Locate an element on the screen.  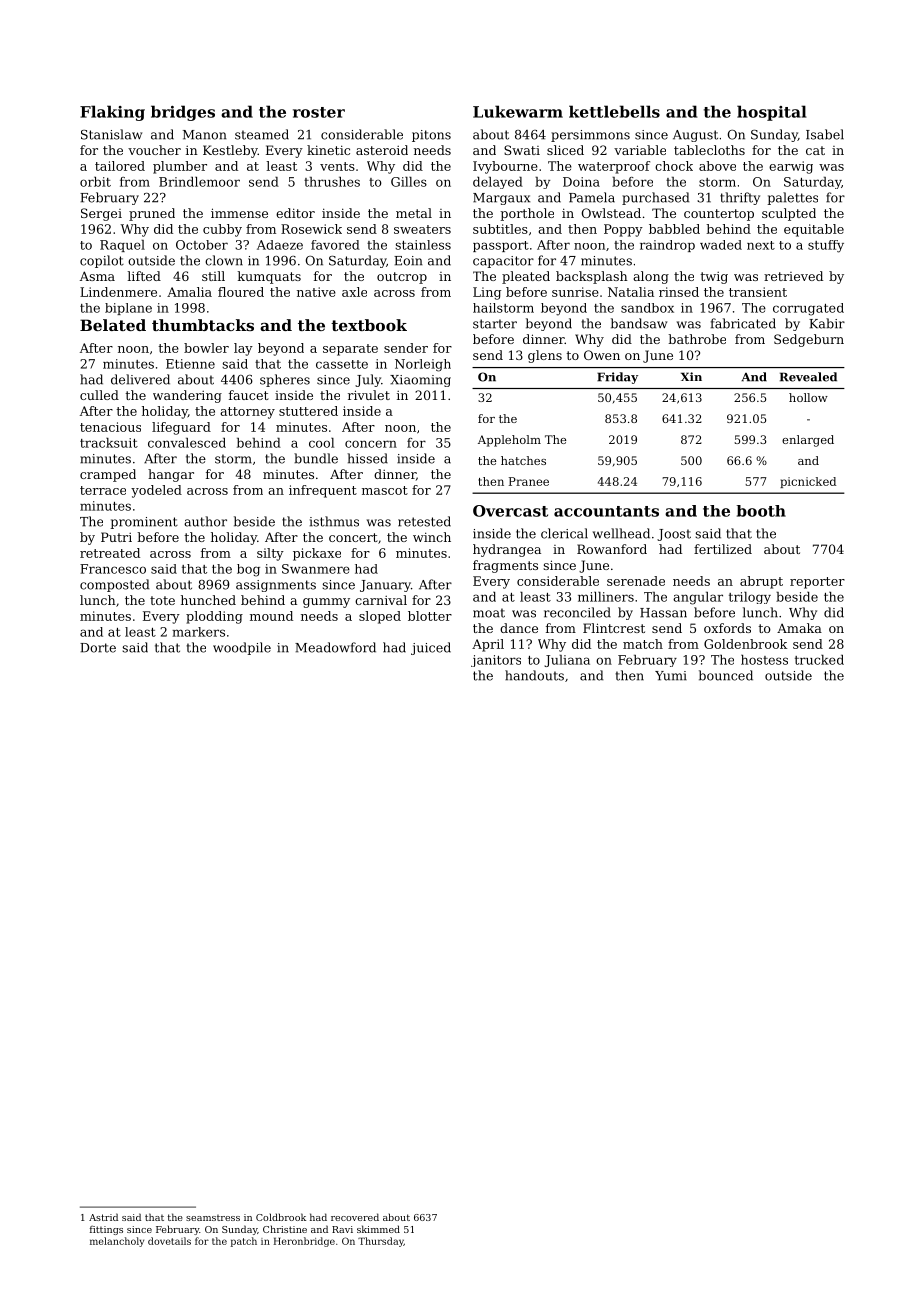
Lukewarm is located at coordinates (518, 111).
